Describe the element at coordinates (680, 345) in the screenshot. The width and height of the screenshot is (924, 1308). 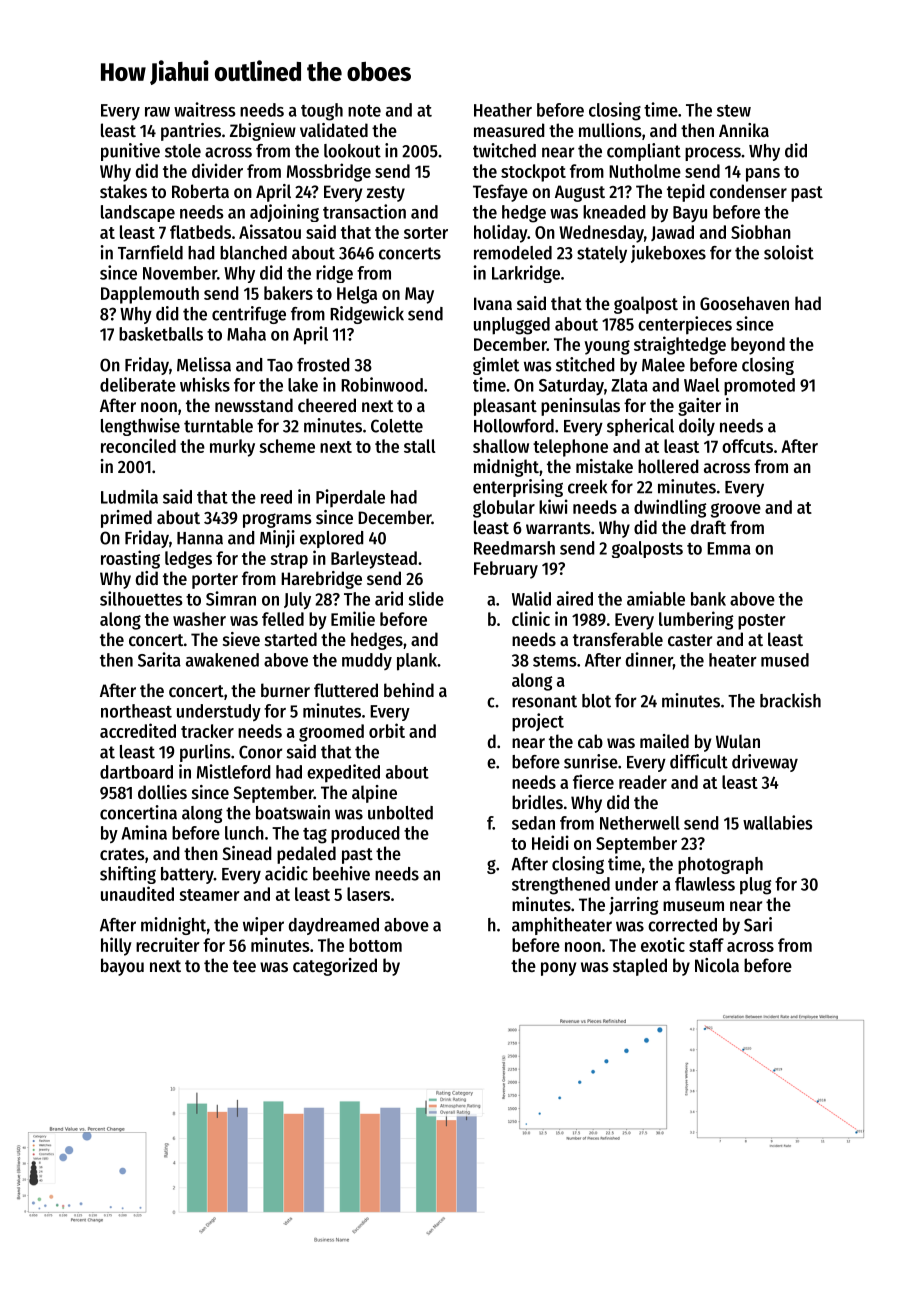
I see `straightedge` at that location.
